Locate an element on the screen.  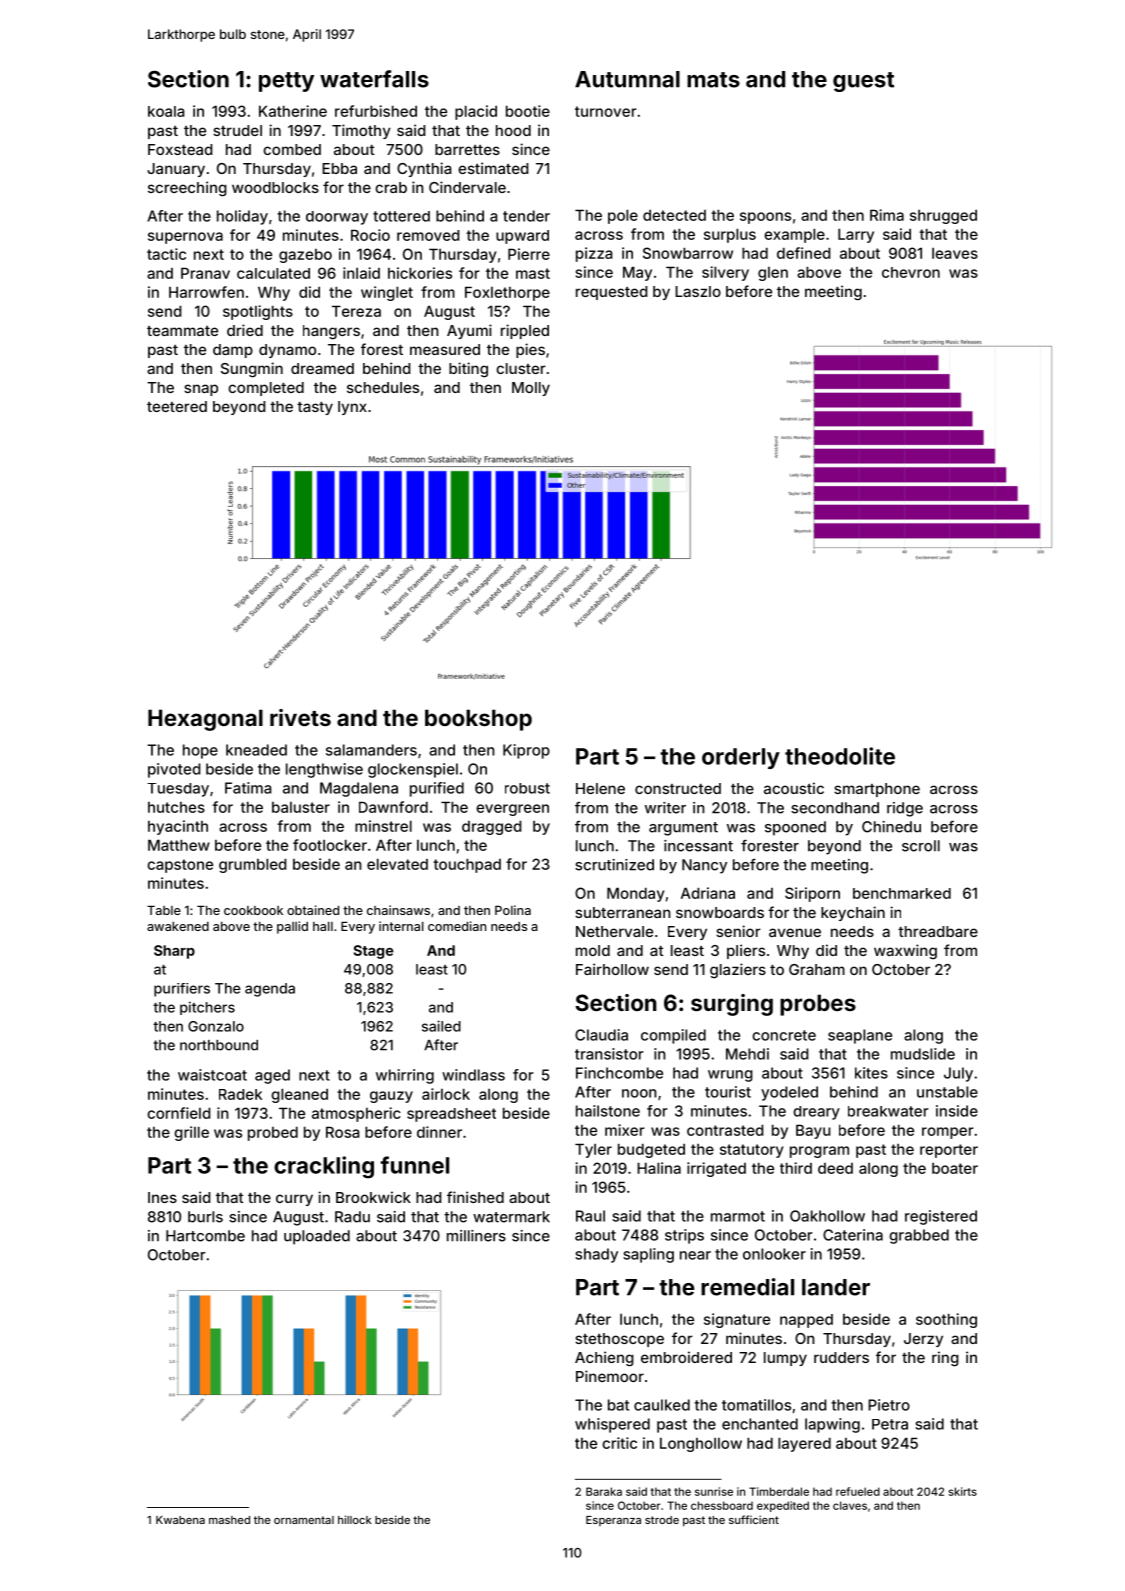
probes is located at coordinates (818, 1005).
